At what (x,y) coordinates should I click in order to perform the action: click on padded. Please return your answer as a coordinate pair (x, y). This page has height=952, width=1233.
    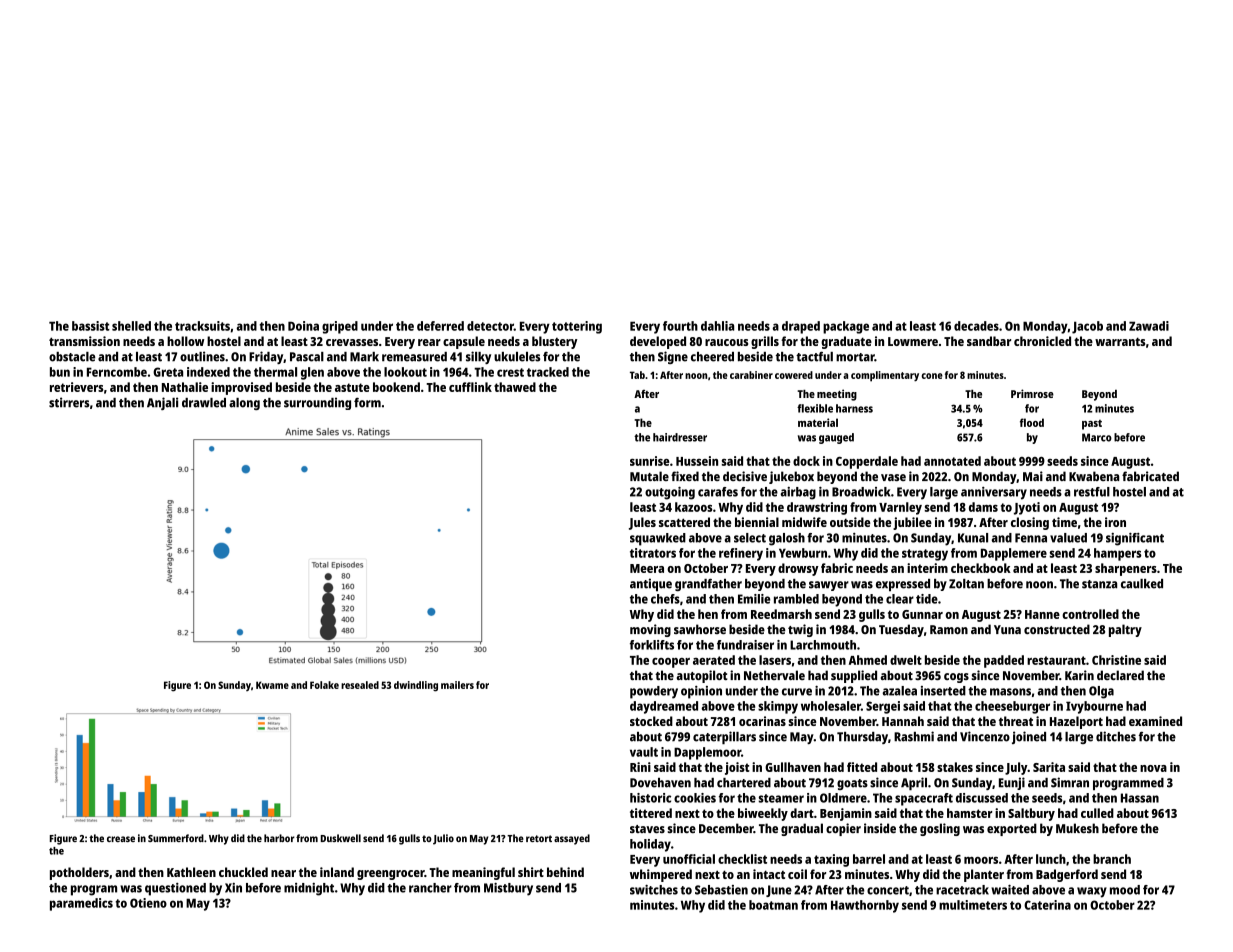
    Looking at the image, I should click on (1004, 661).
